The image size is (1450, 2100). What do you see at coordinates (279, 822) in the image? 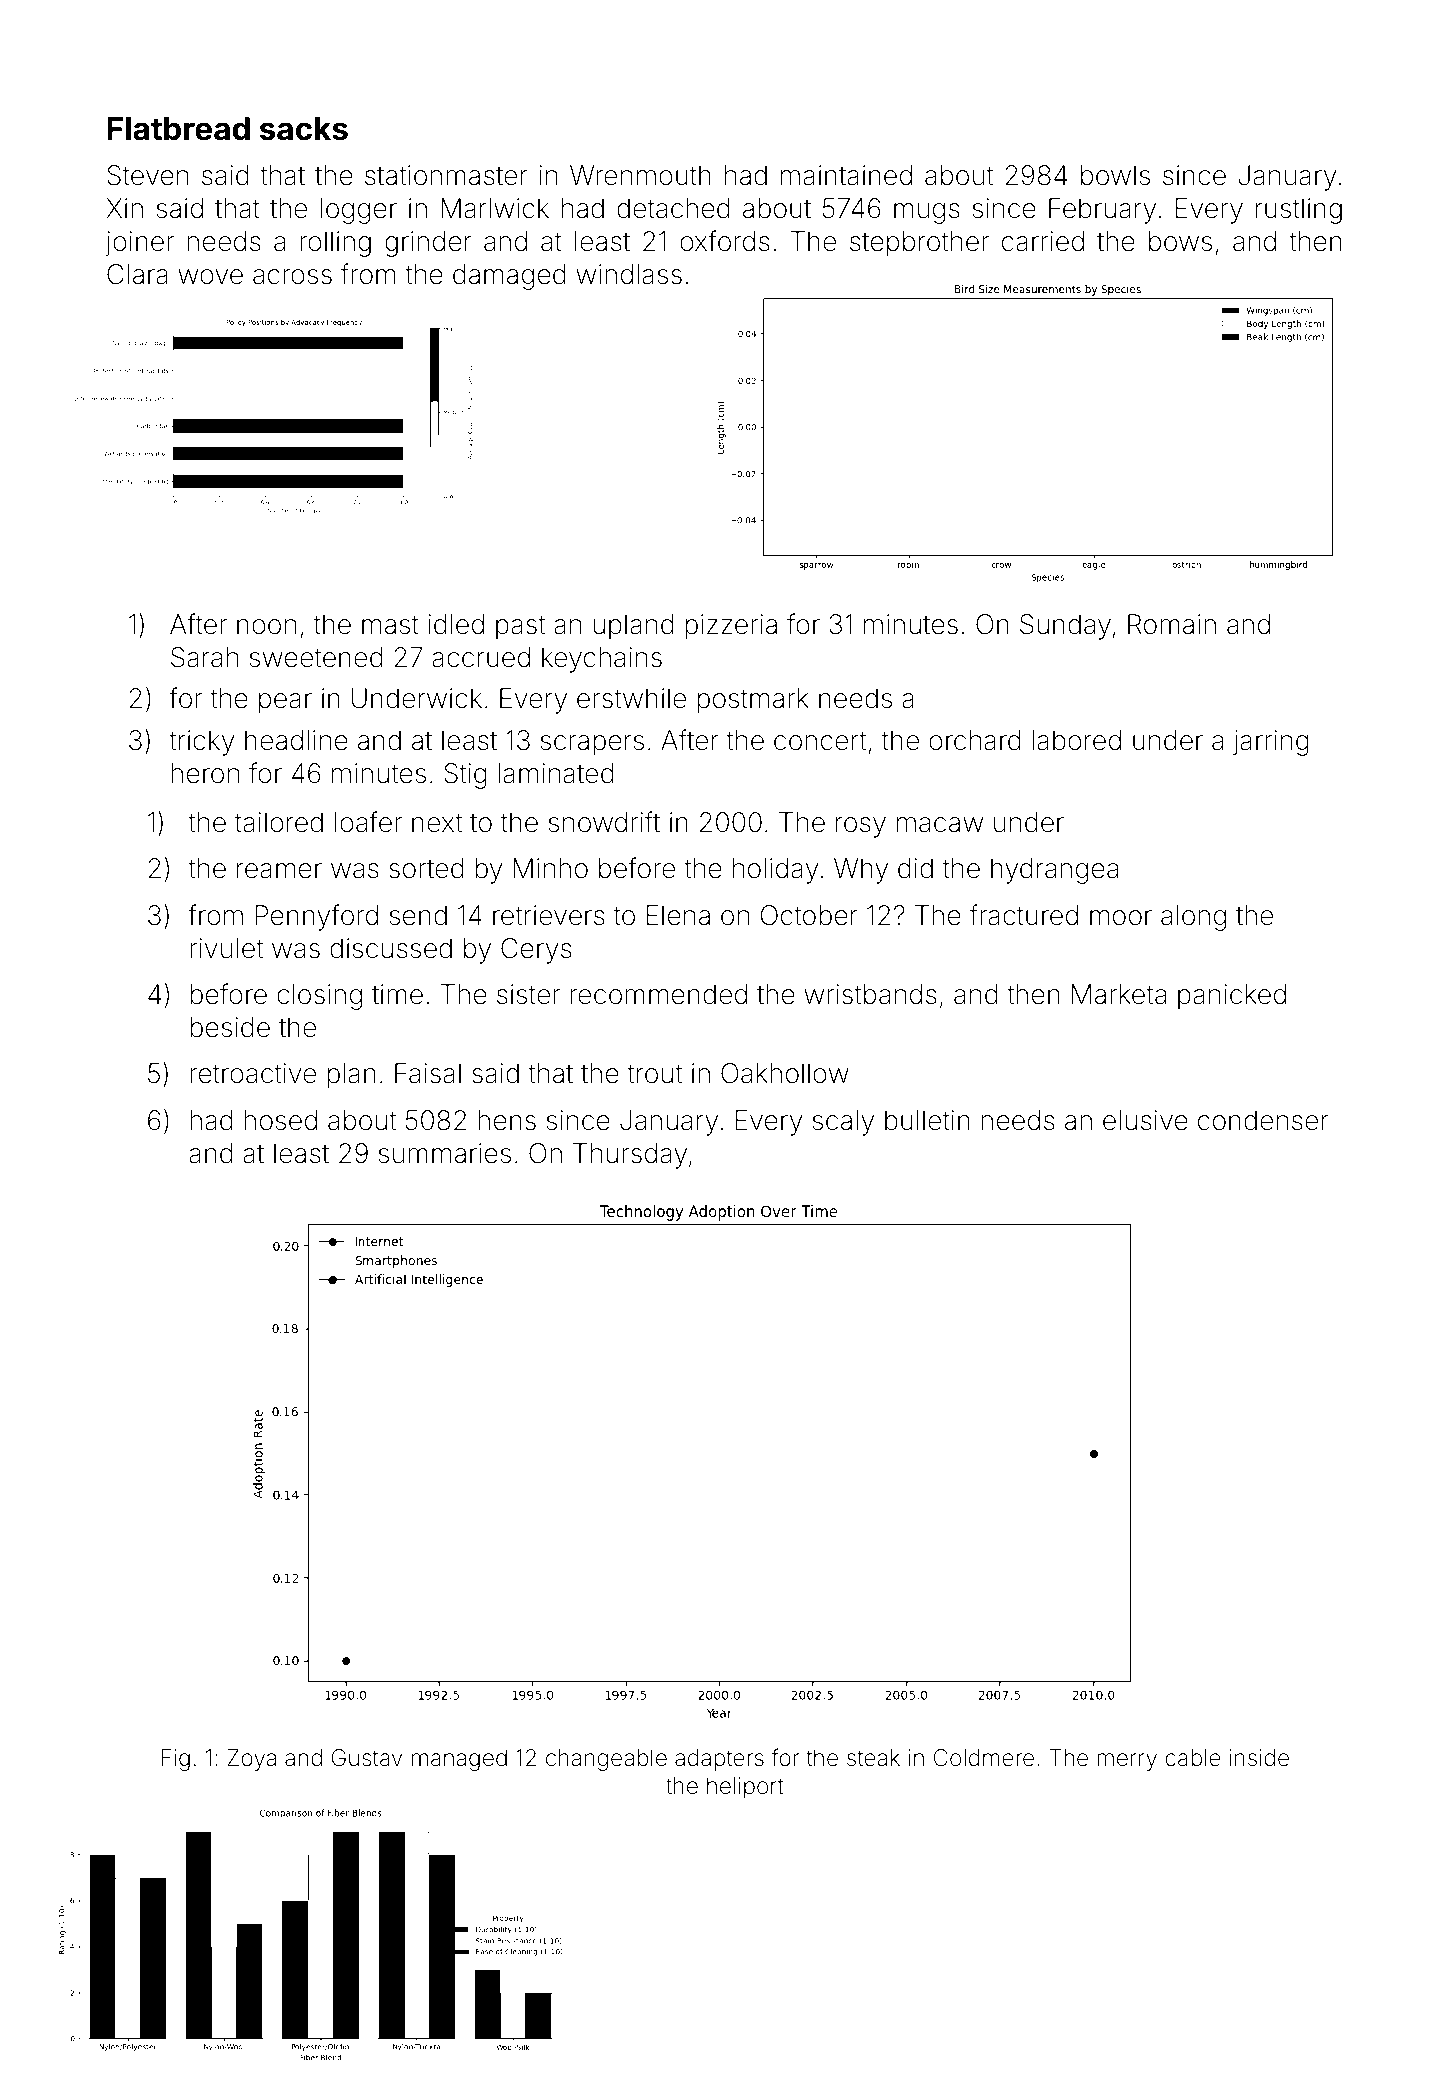
I see `tailored` at bounding box center [279, 822].
